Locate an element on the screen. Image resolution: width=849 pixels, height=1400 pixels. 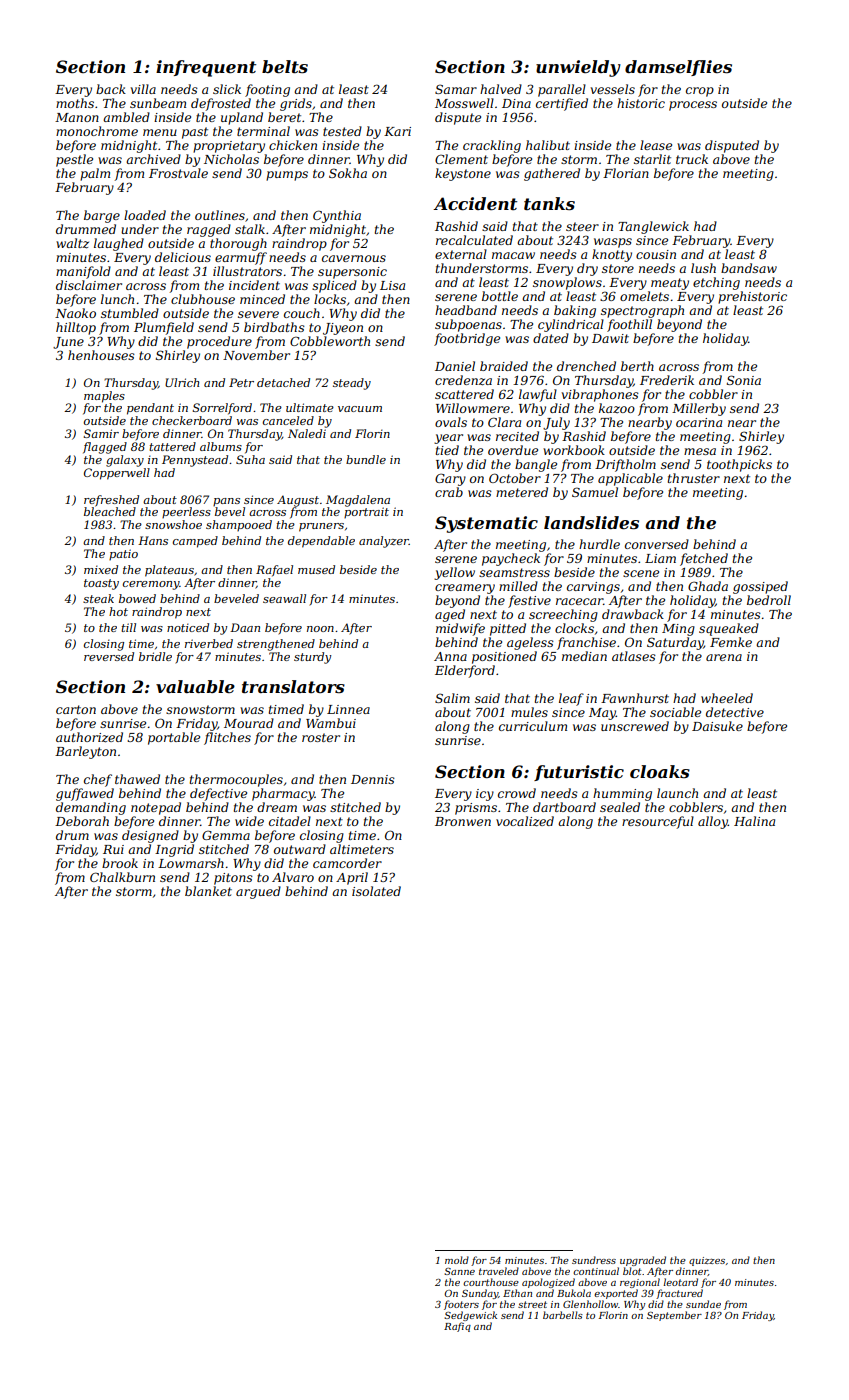
detective is located at coordinates (735, 712).
